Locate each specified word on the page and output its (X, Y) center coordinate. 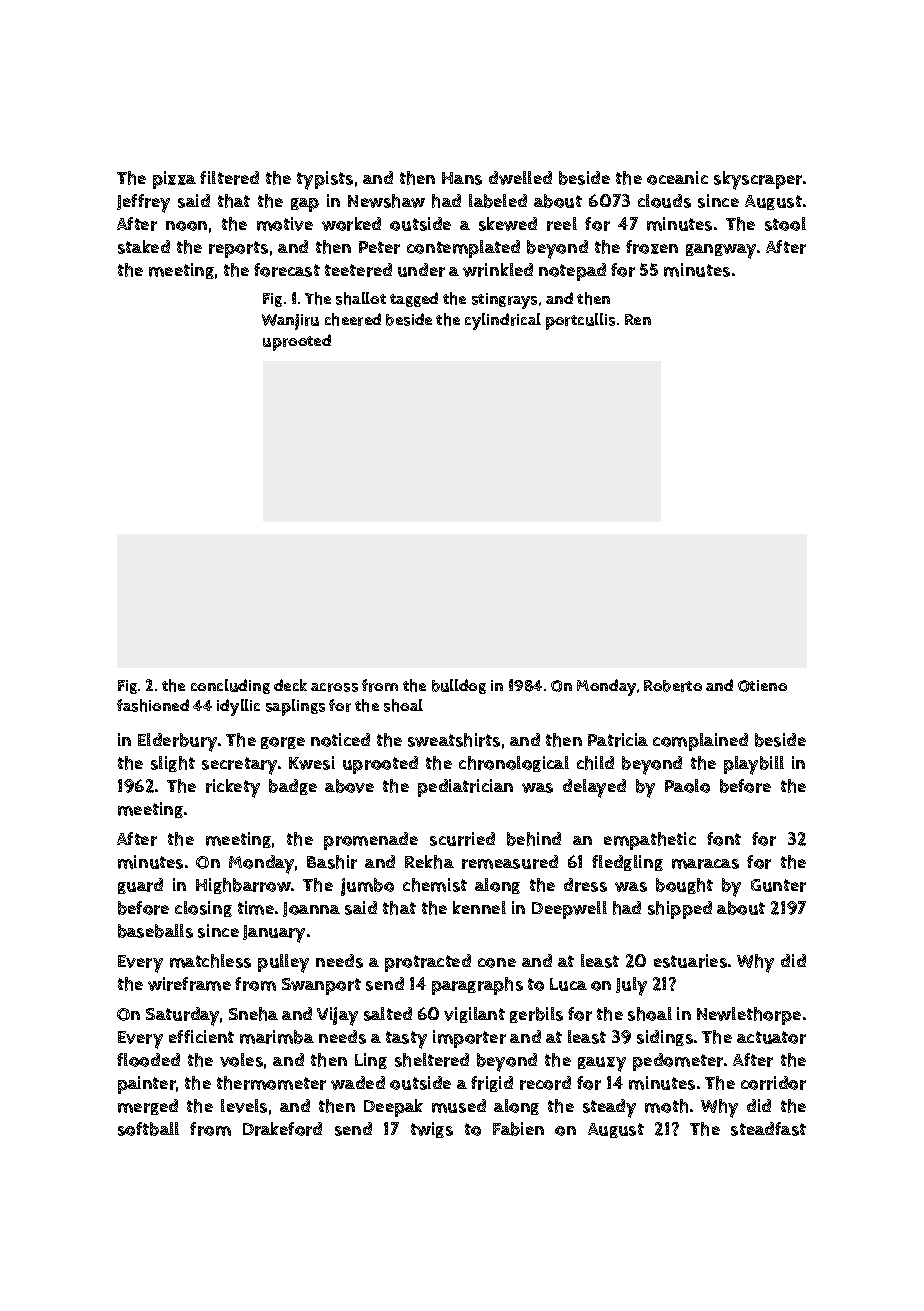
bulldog (459, 686)
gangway (721, 251)
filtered (229, 178)
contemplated (463, 249)
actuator (771, 1037)
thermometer (271, 1083)
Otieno (762, 686)
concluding (230, 686)
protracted (428, 963)
